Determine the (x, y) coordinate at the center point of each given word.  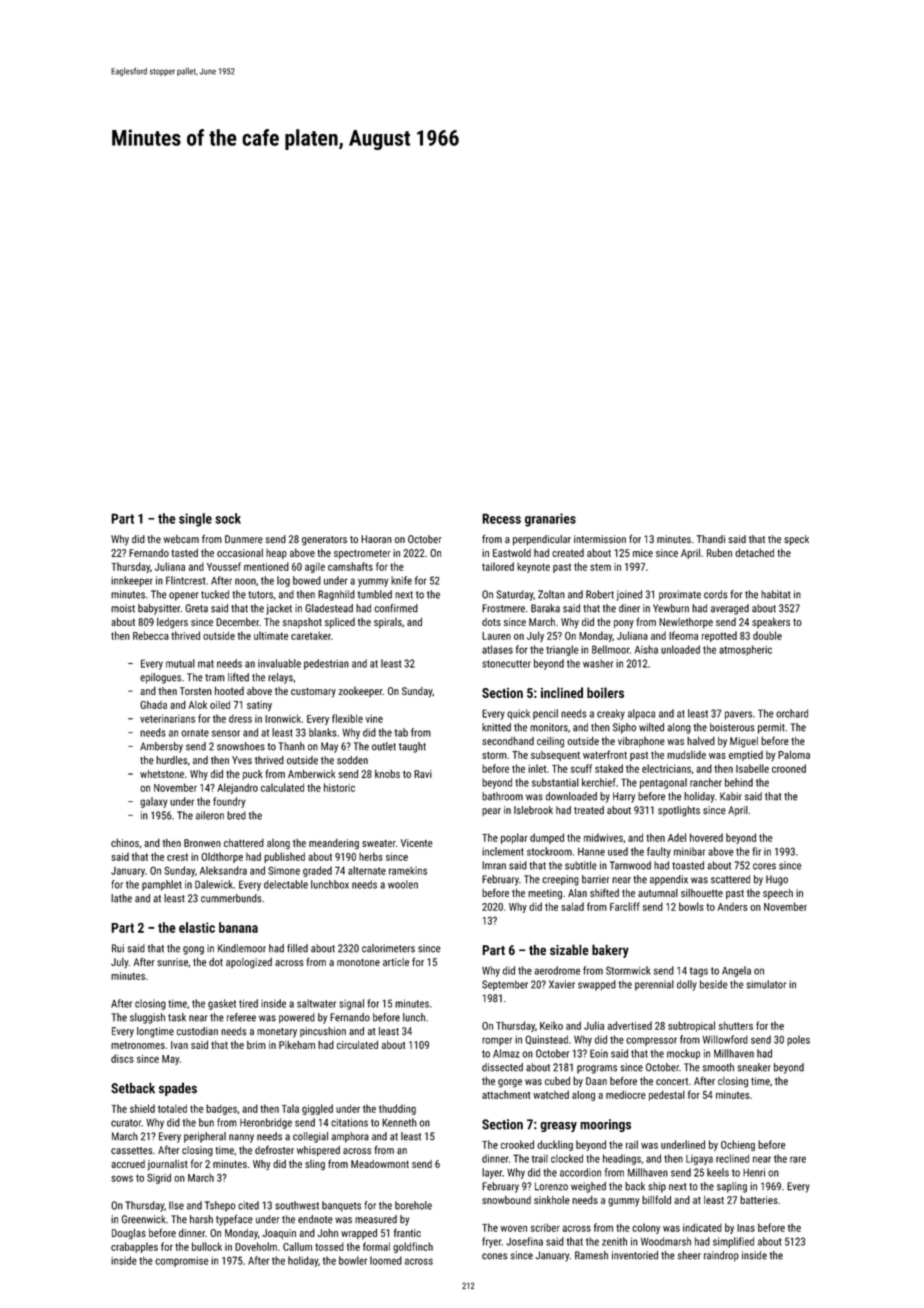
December (237, 622)
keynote (533, 567)
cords (716, 594)
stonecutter (506, 664)
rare (798, 1159)
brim (256, 1045)
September (505, 985)
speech (778, 894)
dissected (502, 1067)
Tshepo (220, 1206)
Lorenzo (551, 1186)
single (195, 520)
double (767, 635)
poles (798, 1040)
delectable (286, 884)
